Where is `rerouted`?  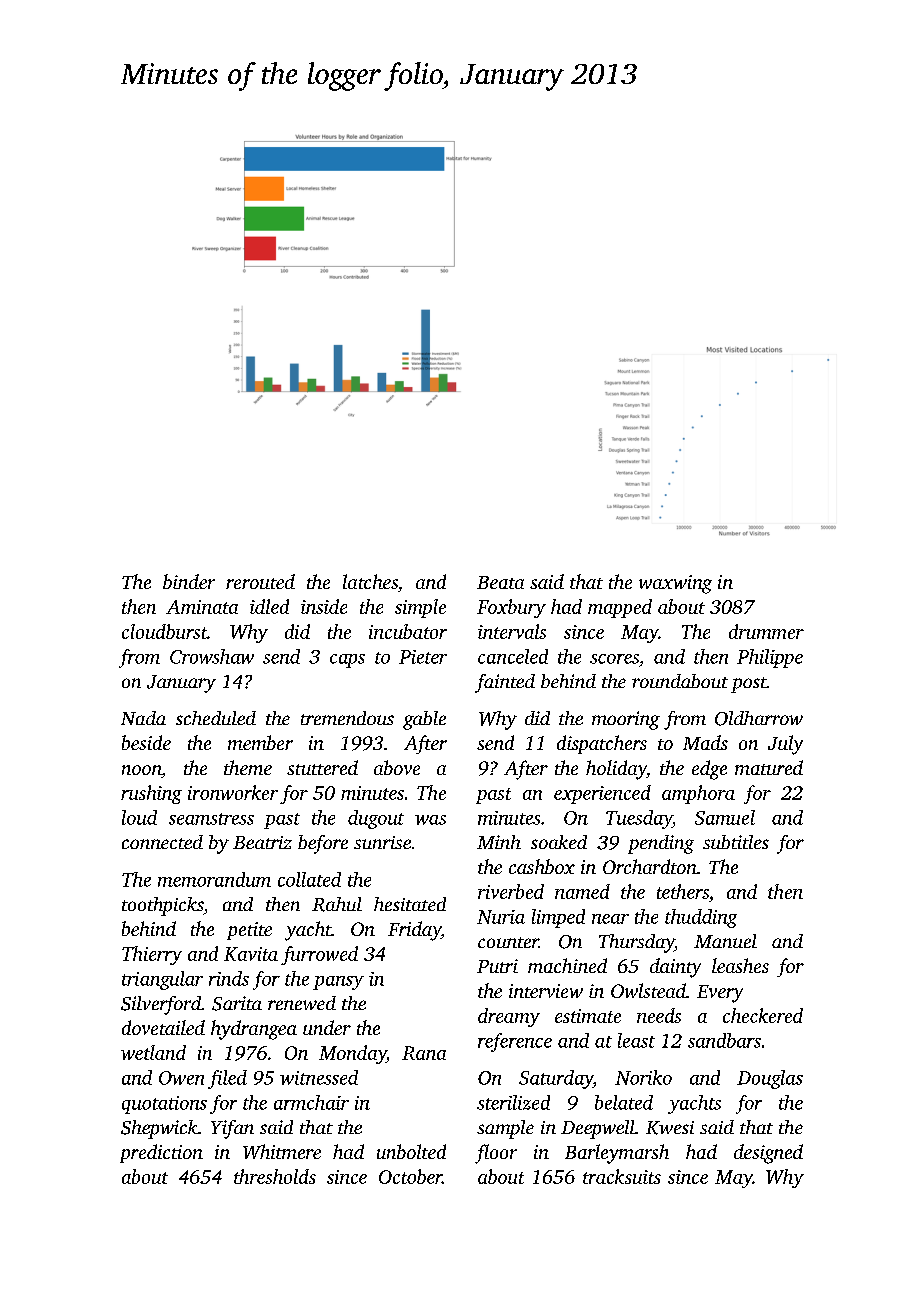
rerouted is located at coordinates (260, 581).
